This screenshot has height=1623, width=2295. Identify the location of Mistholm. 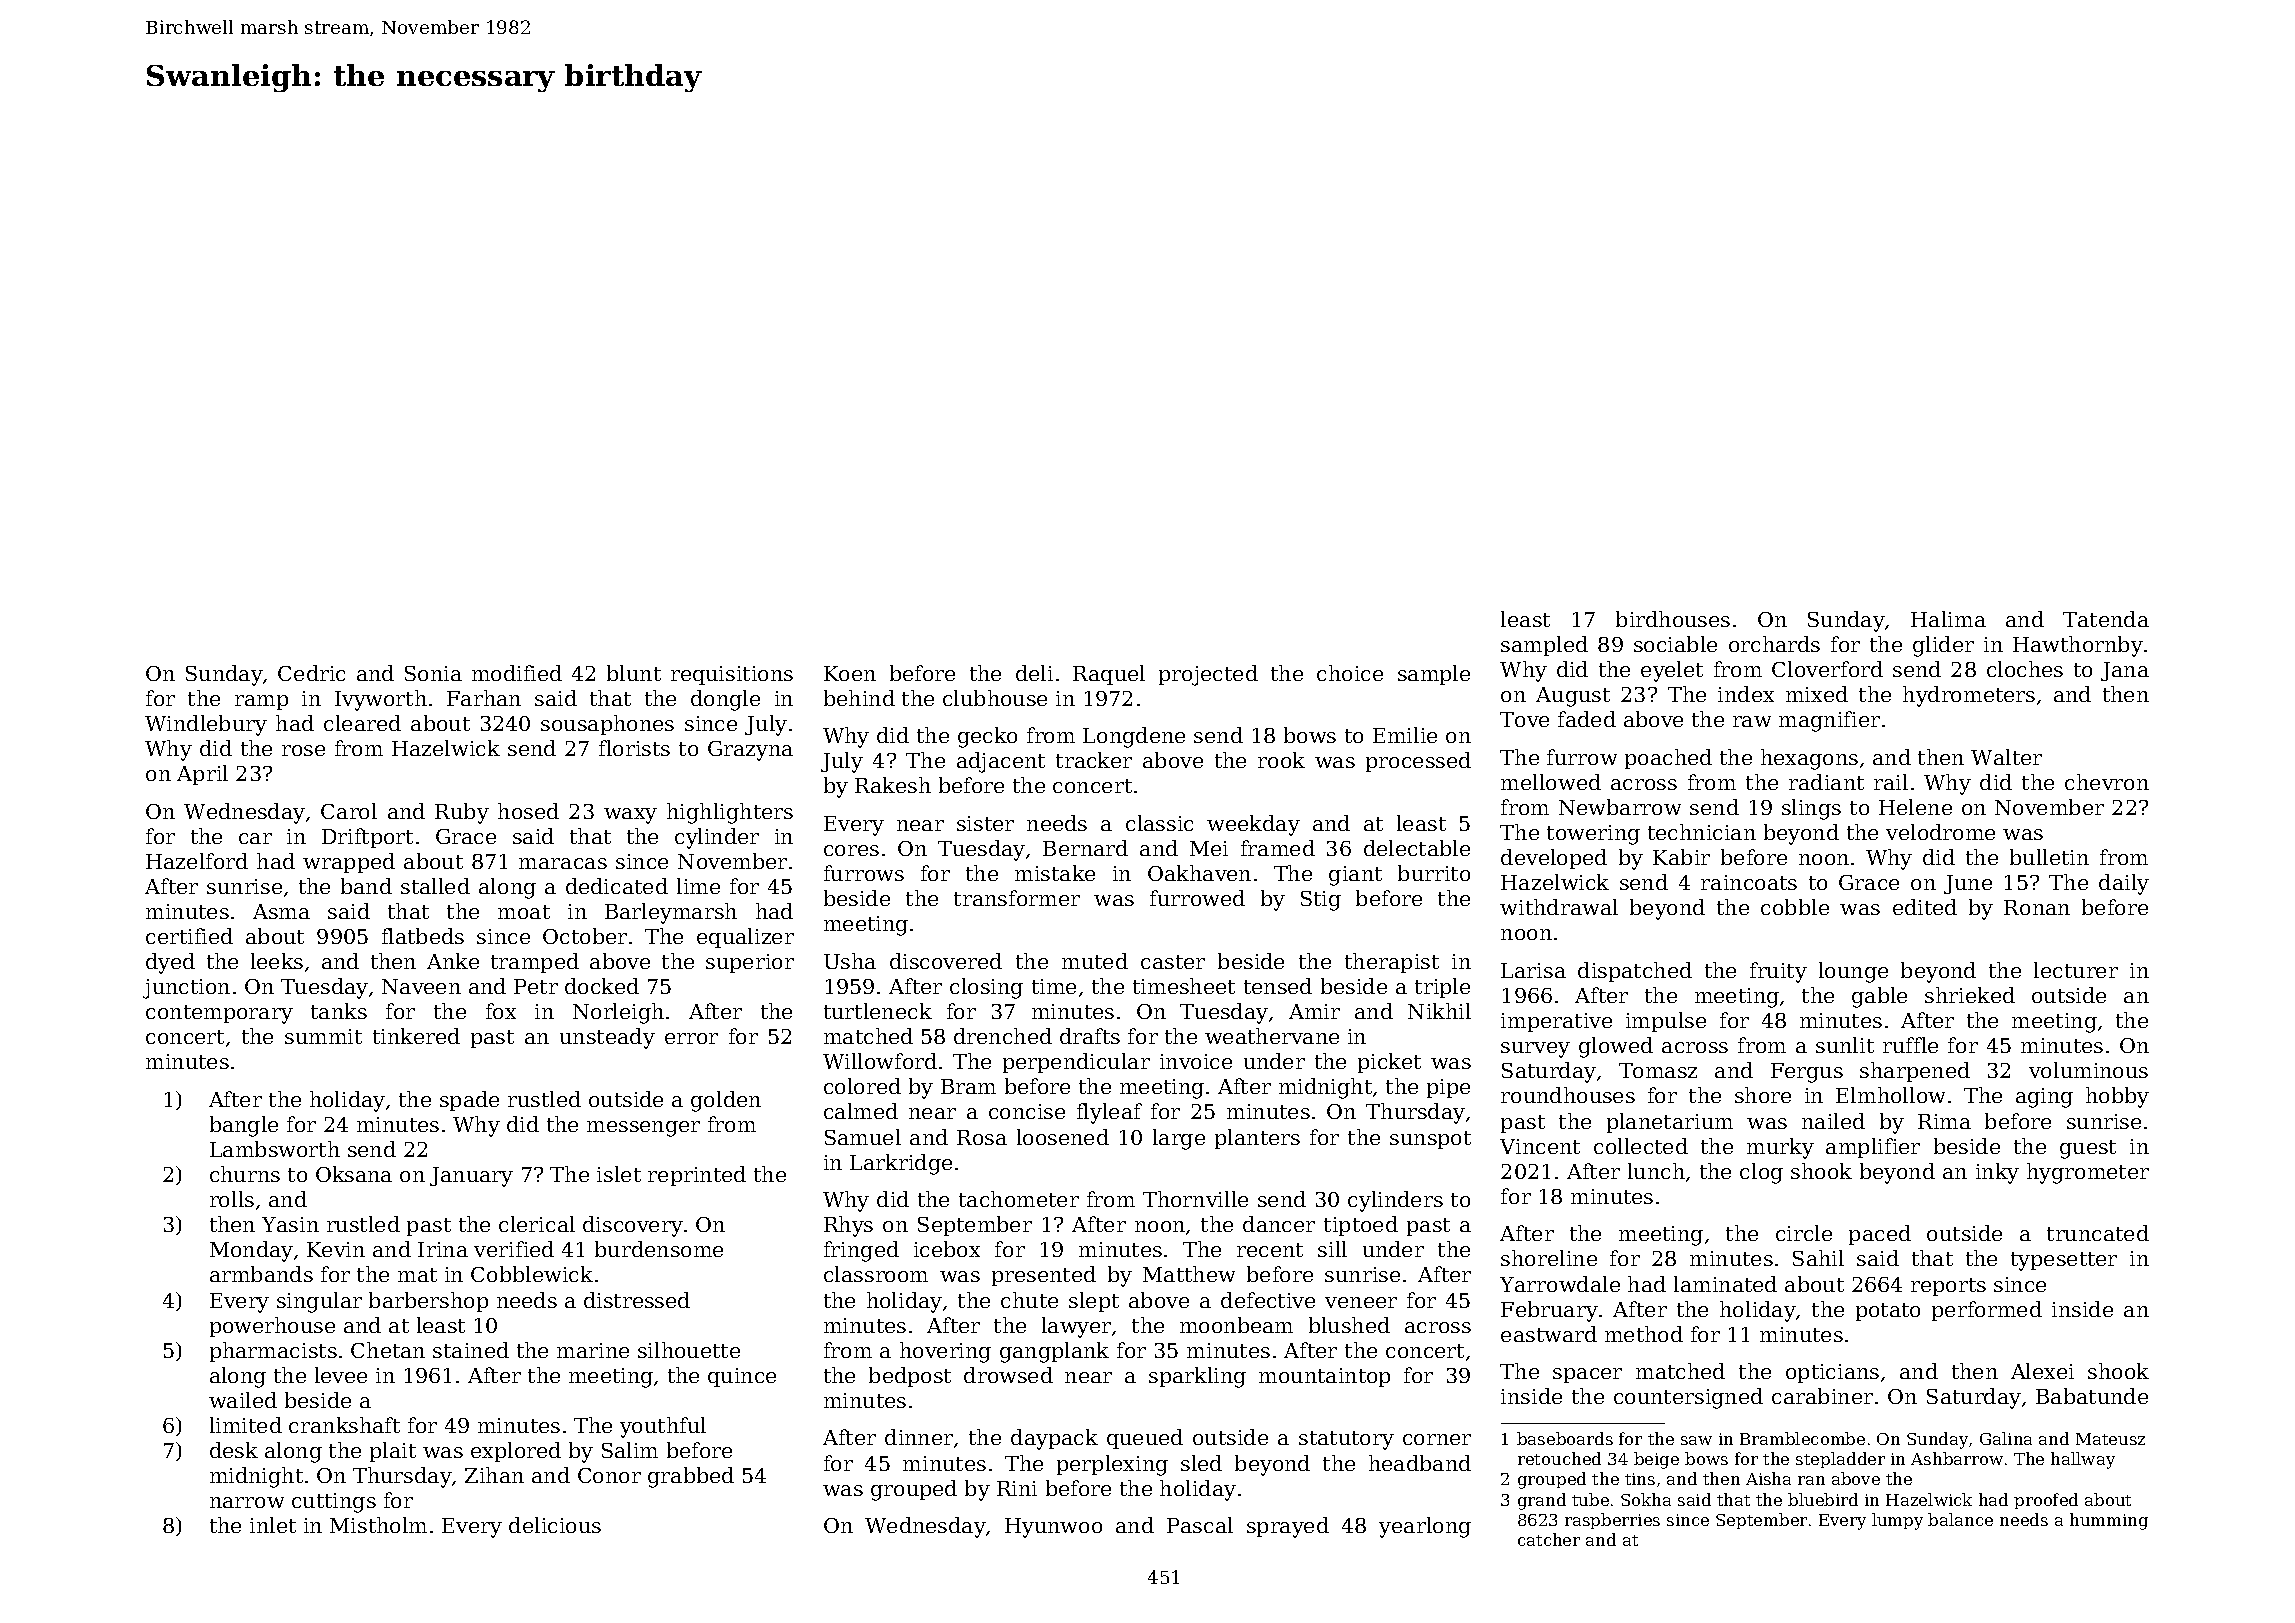
(378, 1525).
